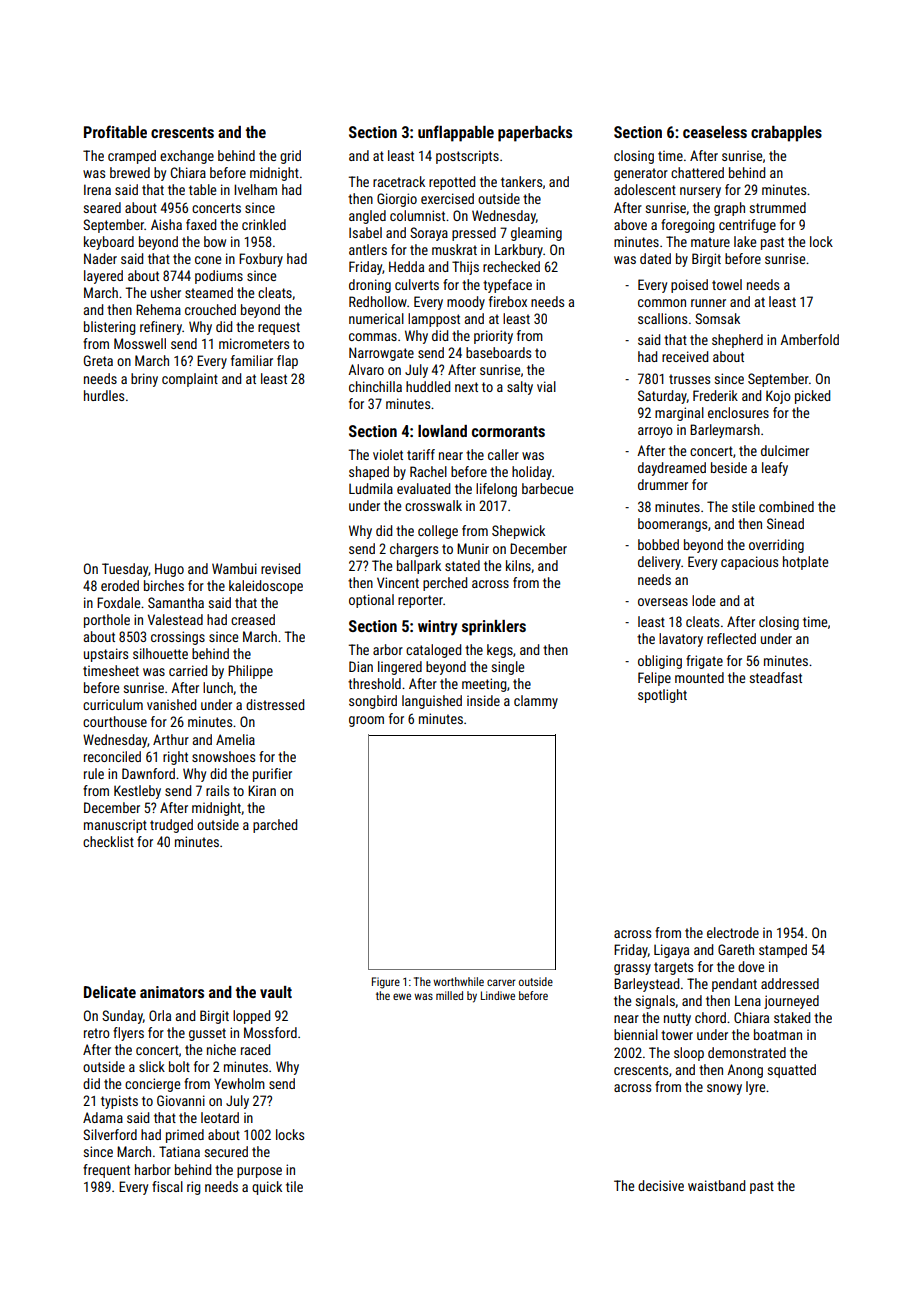  What do you see at coordinates (172, 992) in the screenshot?
I see `animators` at bounding box center [172, 992].
